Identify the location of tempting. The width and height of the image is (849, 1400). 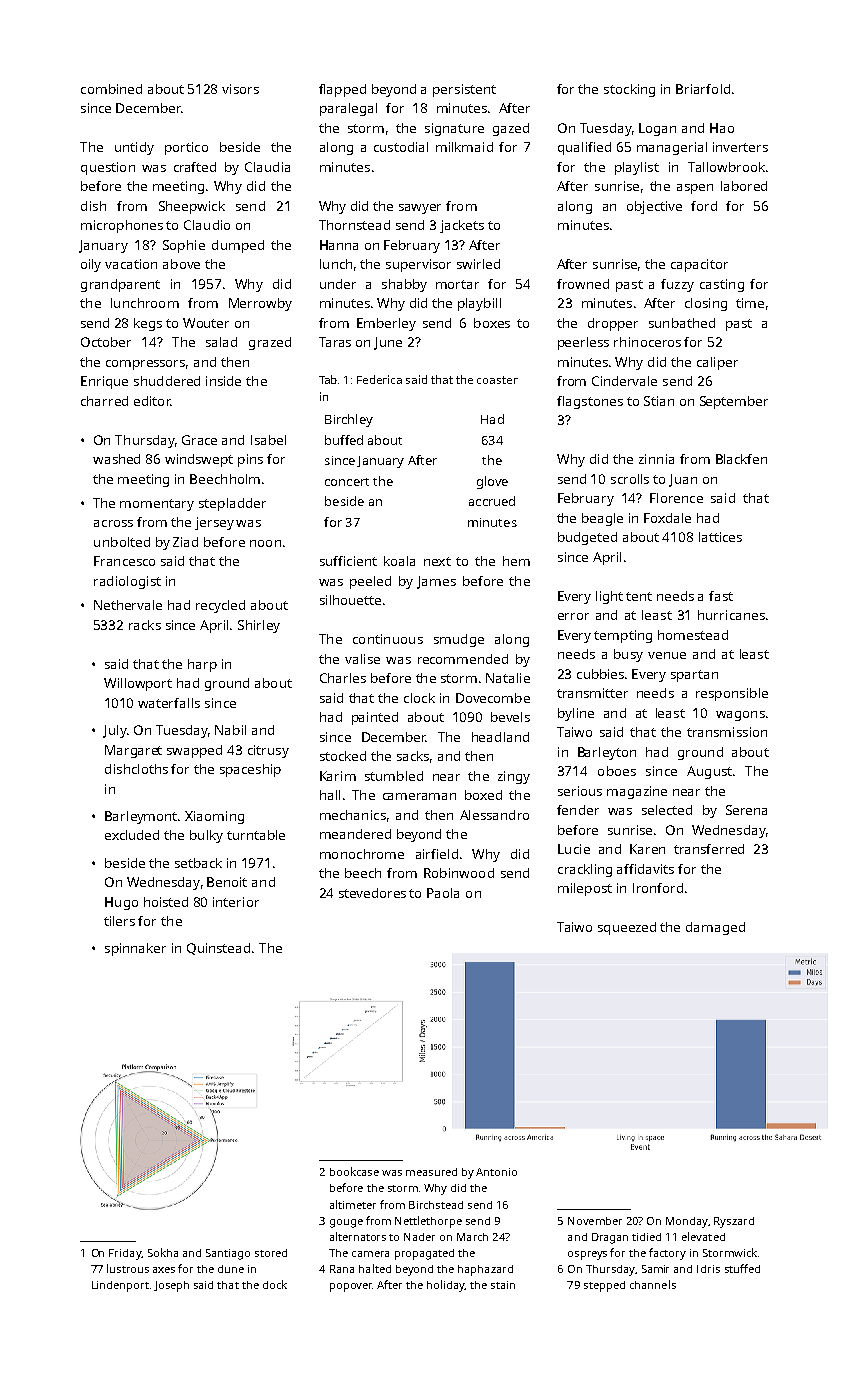
(623, 636).
